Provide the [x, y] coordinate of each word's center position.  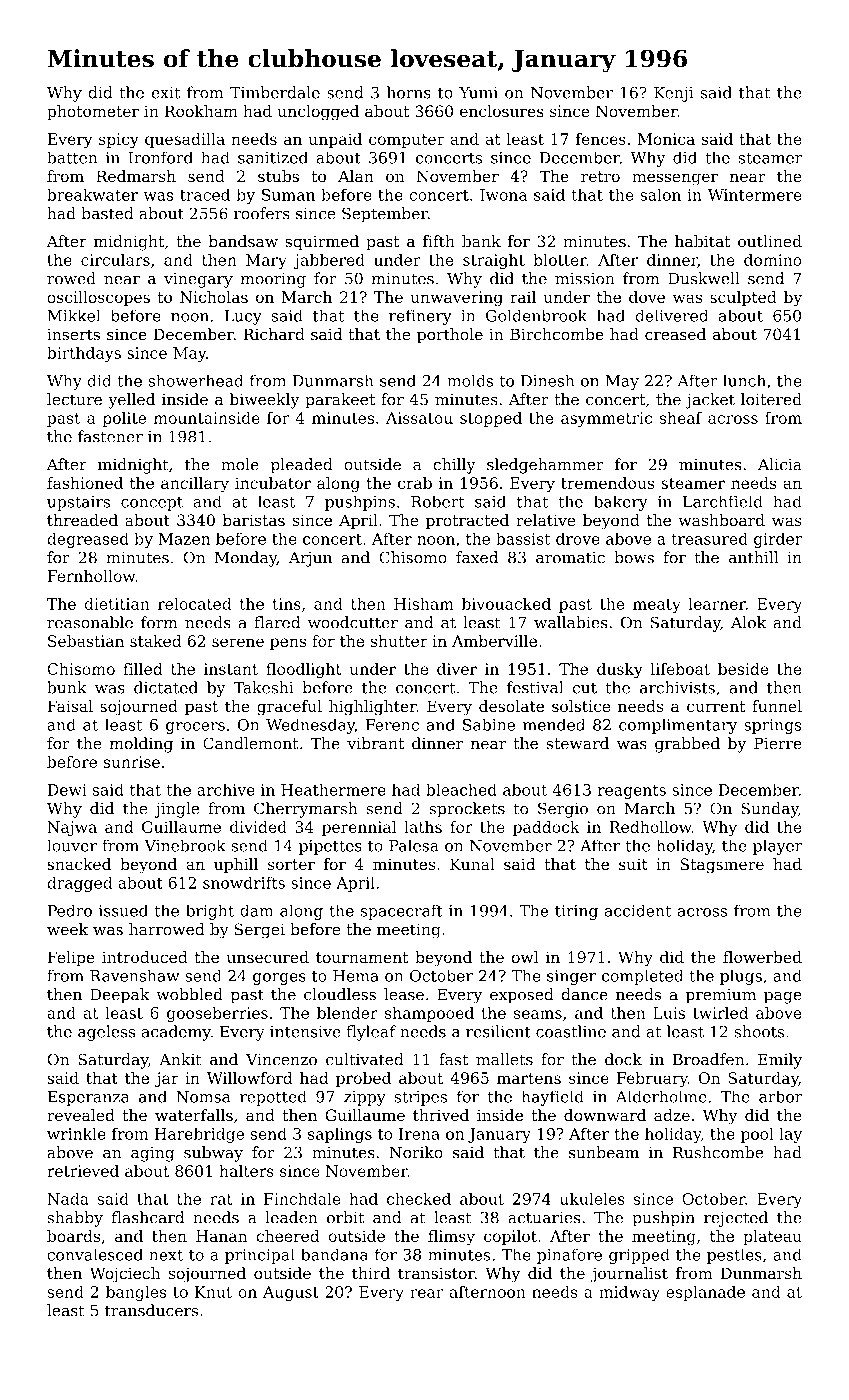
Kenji [673, 94]
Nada [68, 1199]
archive [226, 789]
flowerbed [762, 957]
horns [409, 92]
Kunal [472, 864]
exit [165, 93]
